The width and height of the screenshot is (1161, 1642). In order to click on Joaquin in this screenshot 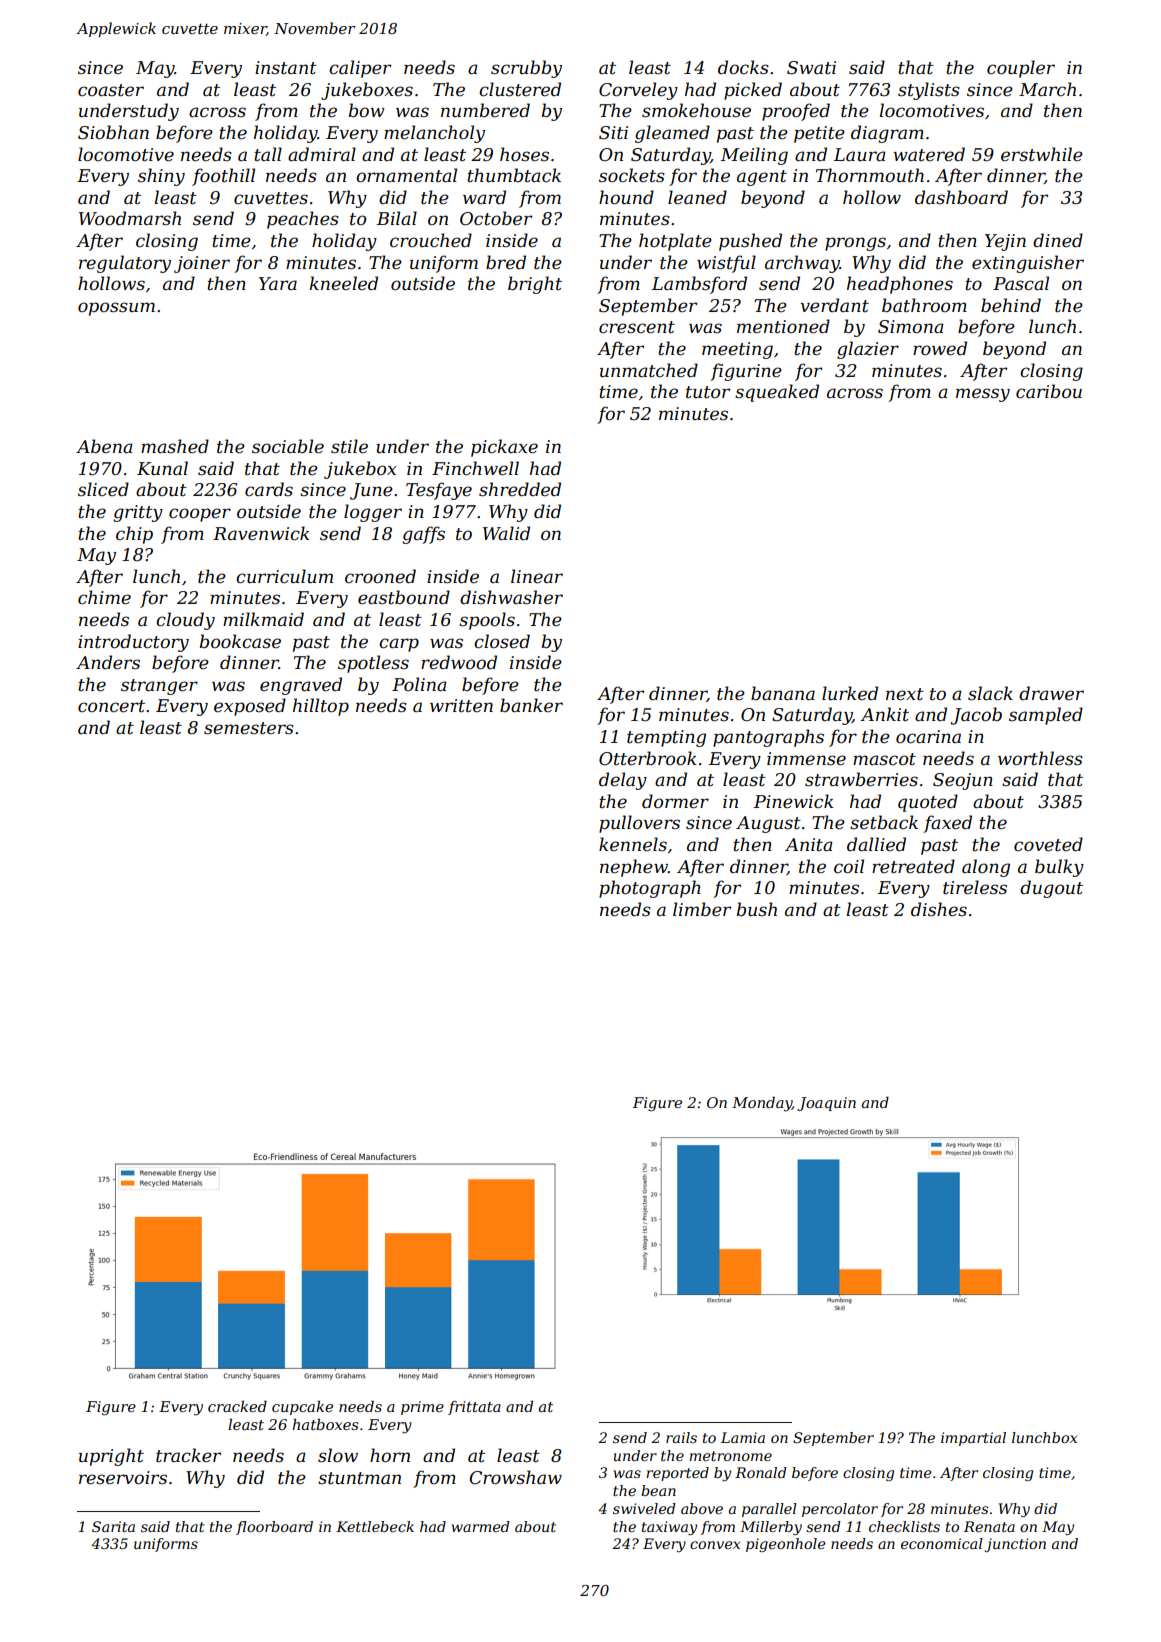, I will do `click(826, 1104)`.
